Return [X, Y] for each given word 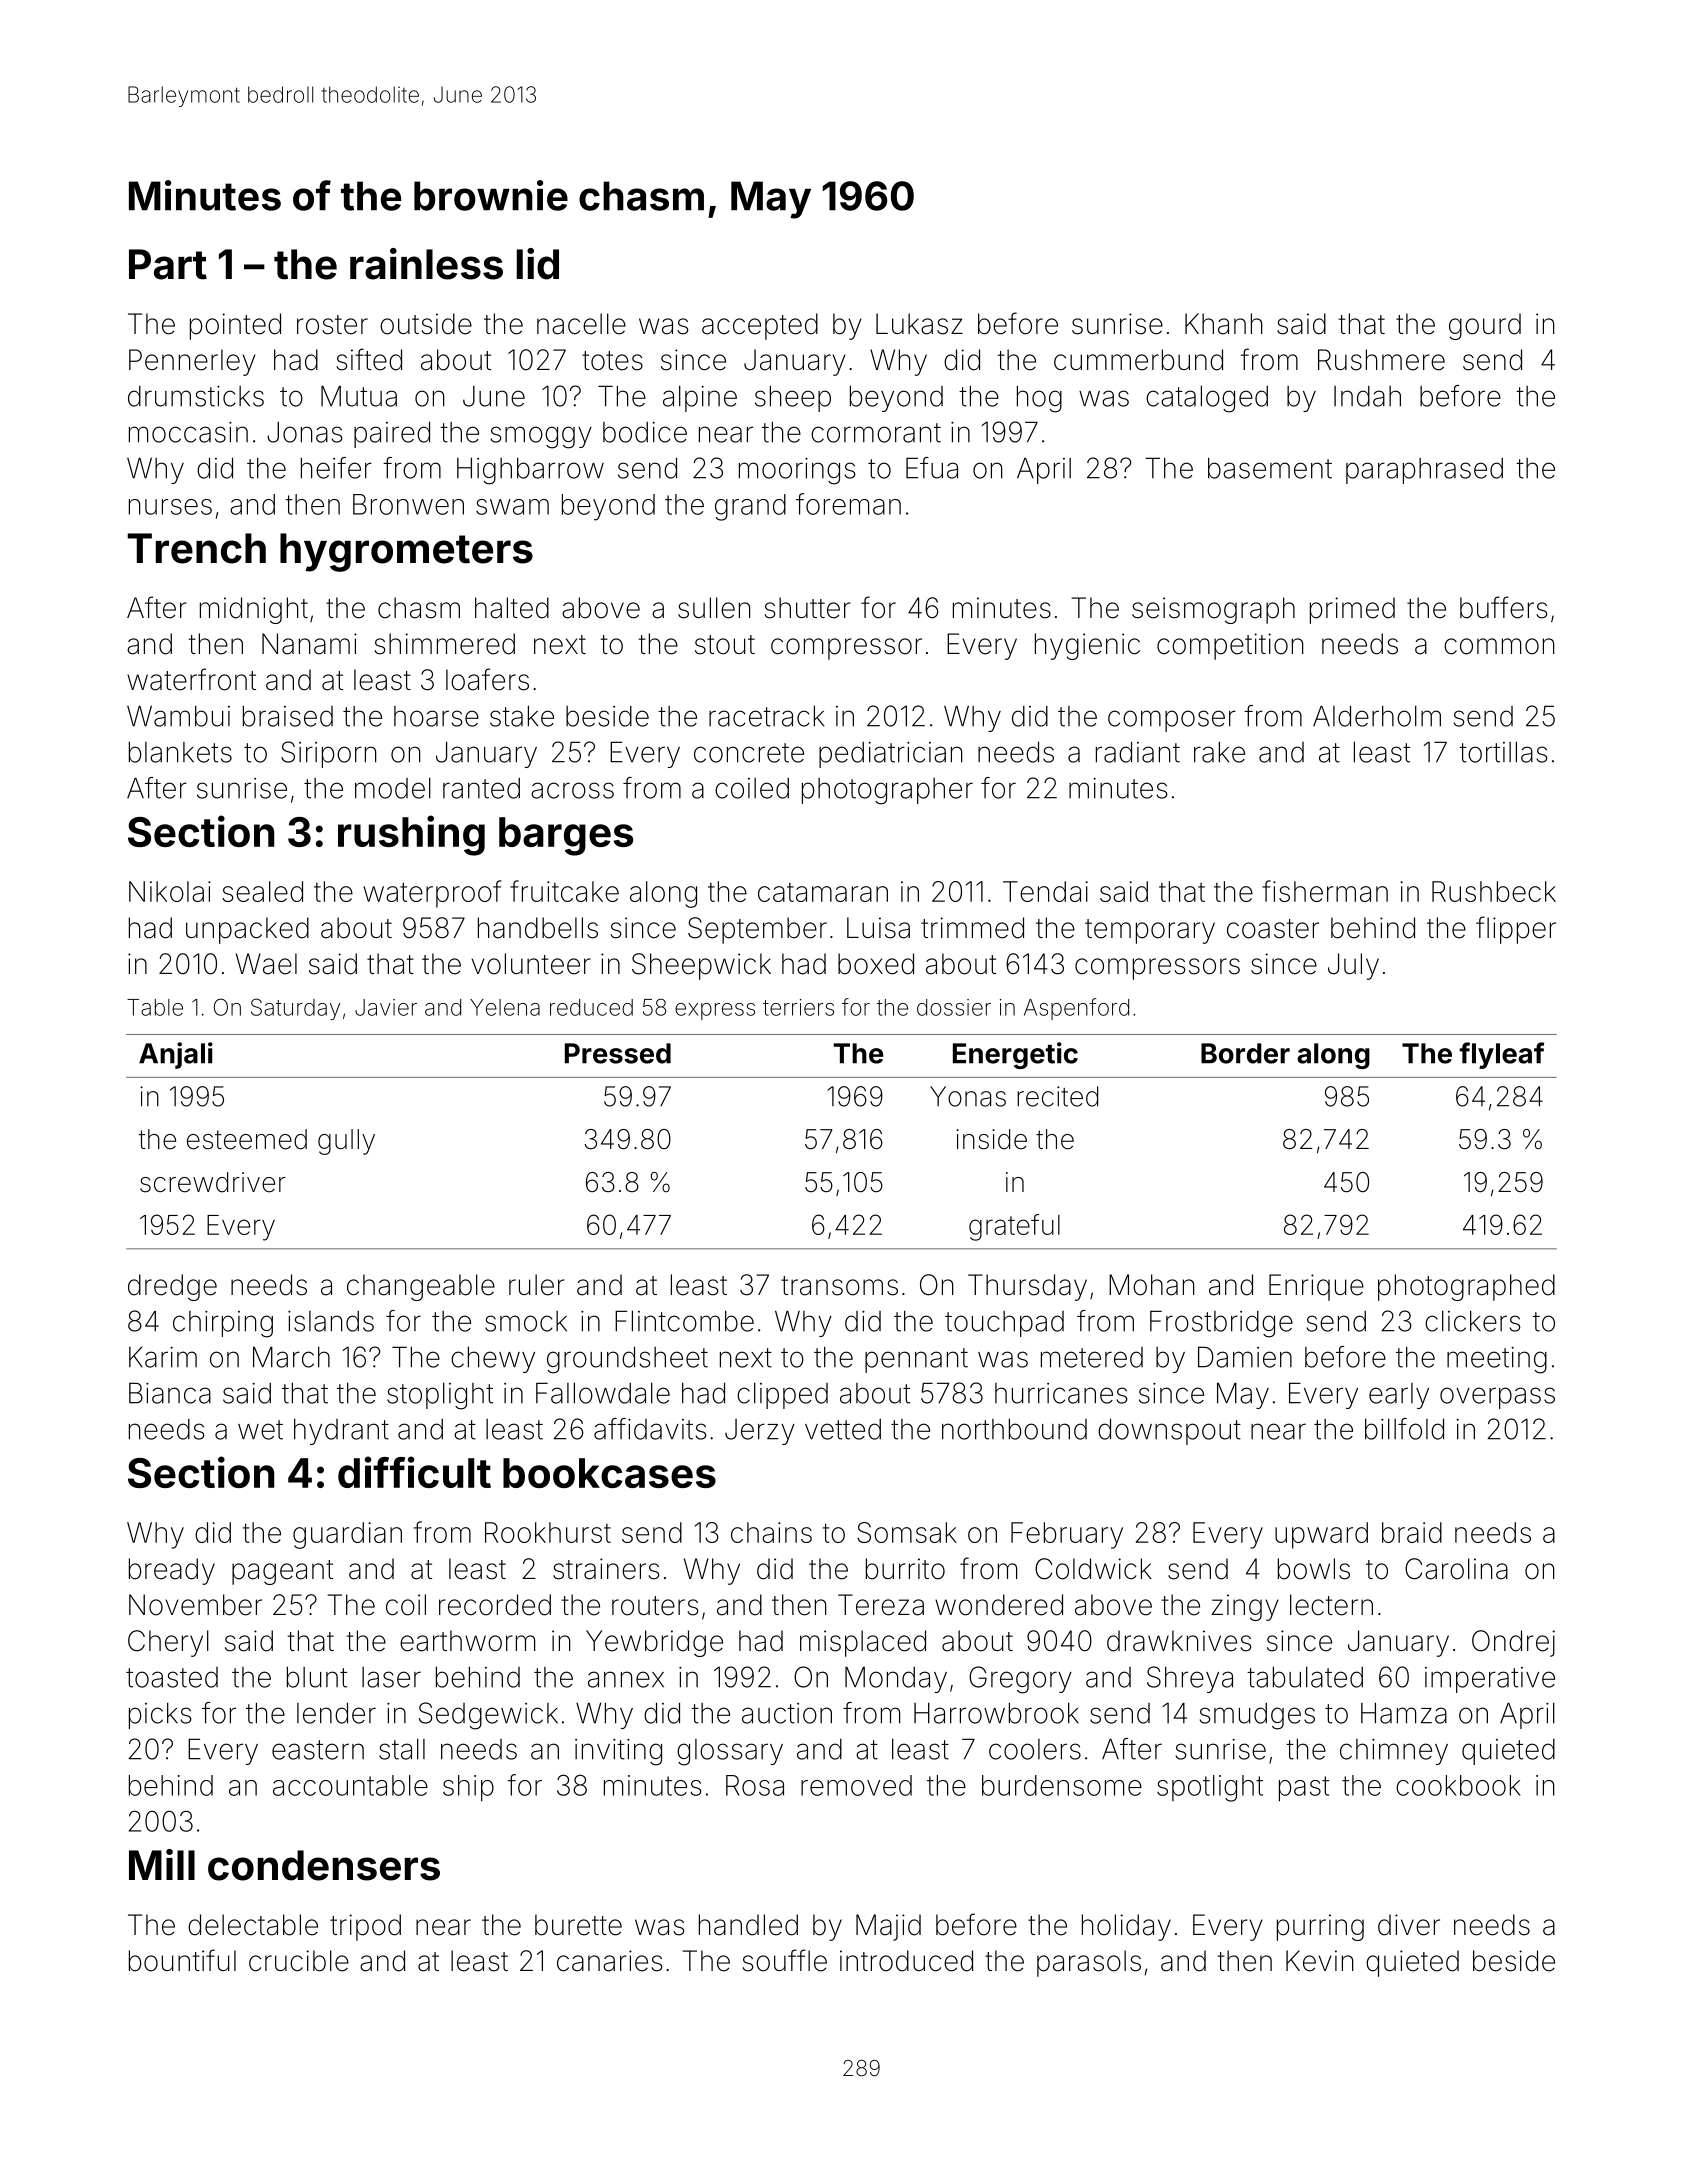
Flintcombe [684, 1321]
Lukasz [919, 324]
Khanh [1223, 324]
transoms [839, 1286]
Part [168, 264]
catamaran [823, 892]
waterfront [191, 679]
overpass [1497, 1398]
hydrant [341, 1432]
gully [346, 1142]
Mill [162, 1864]
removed [856, 1785]
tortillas [1503, 752]
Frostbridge [1221, 1324]
